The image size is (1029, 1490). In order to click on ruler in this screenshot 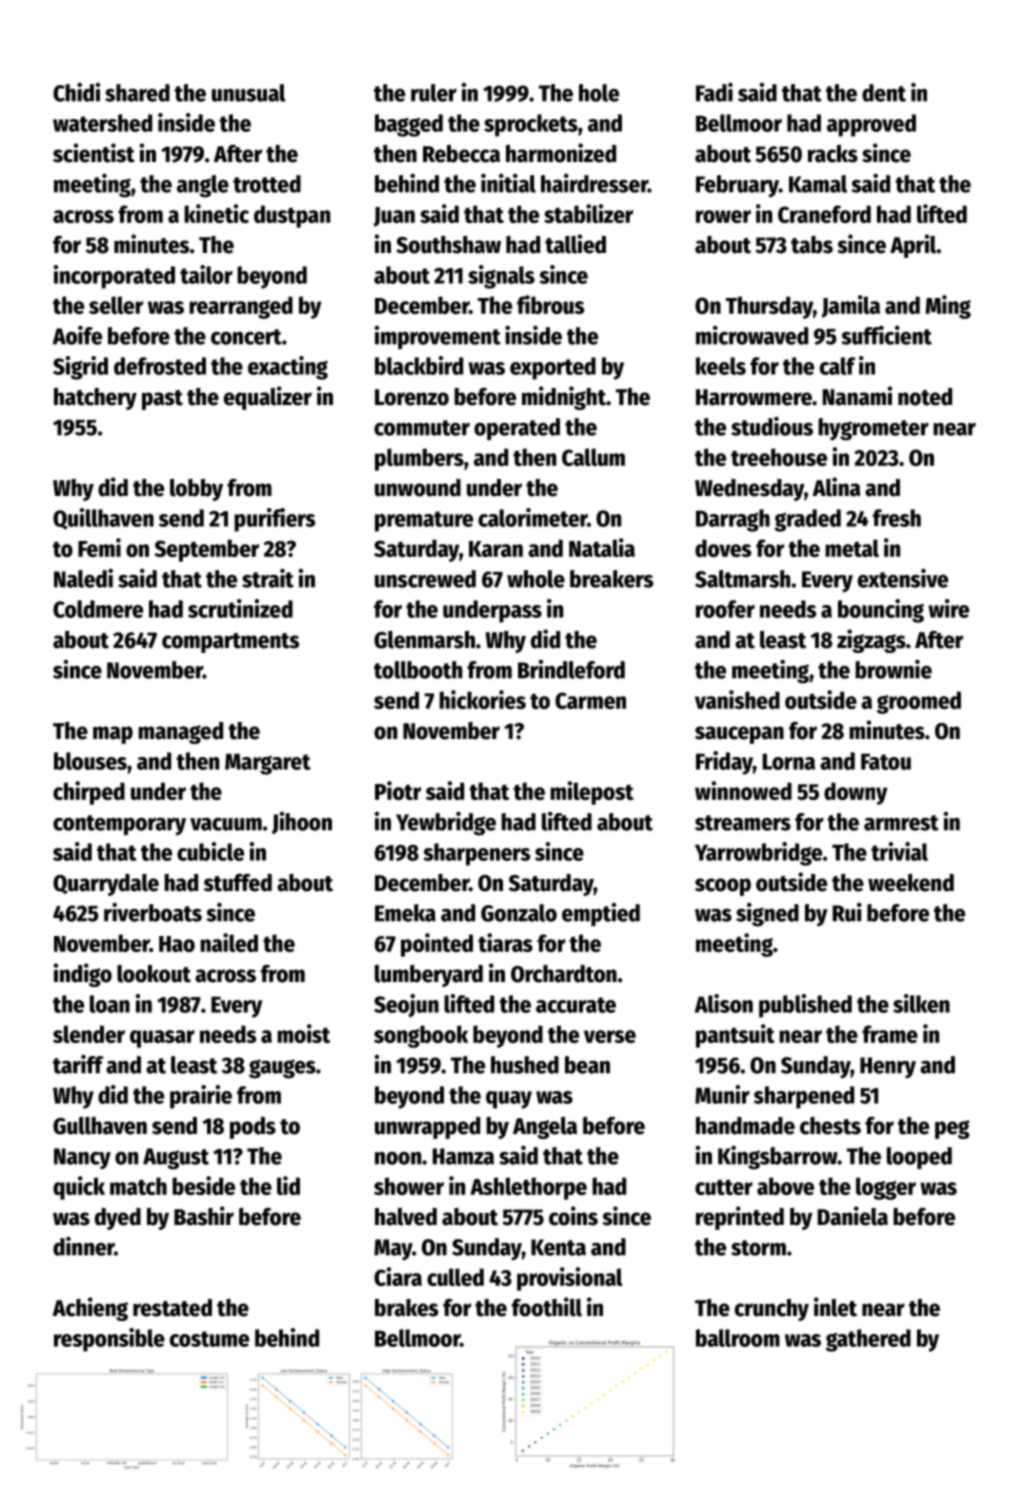, I will do `click(434, 93)`.
